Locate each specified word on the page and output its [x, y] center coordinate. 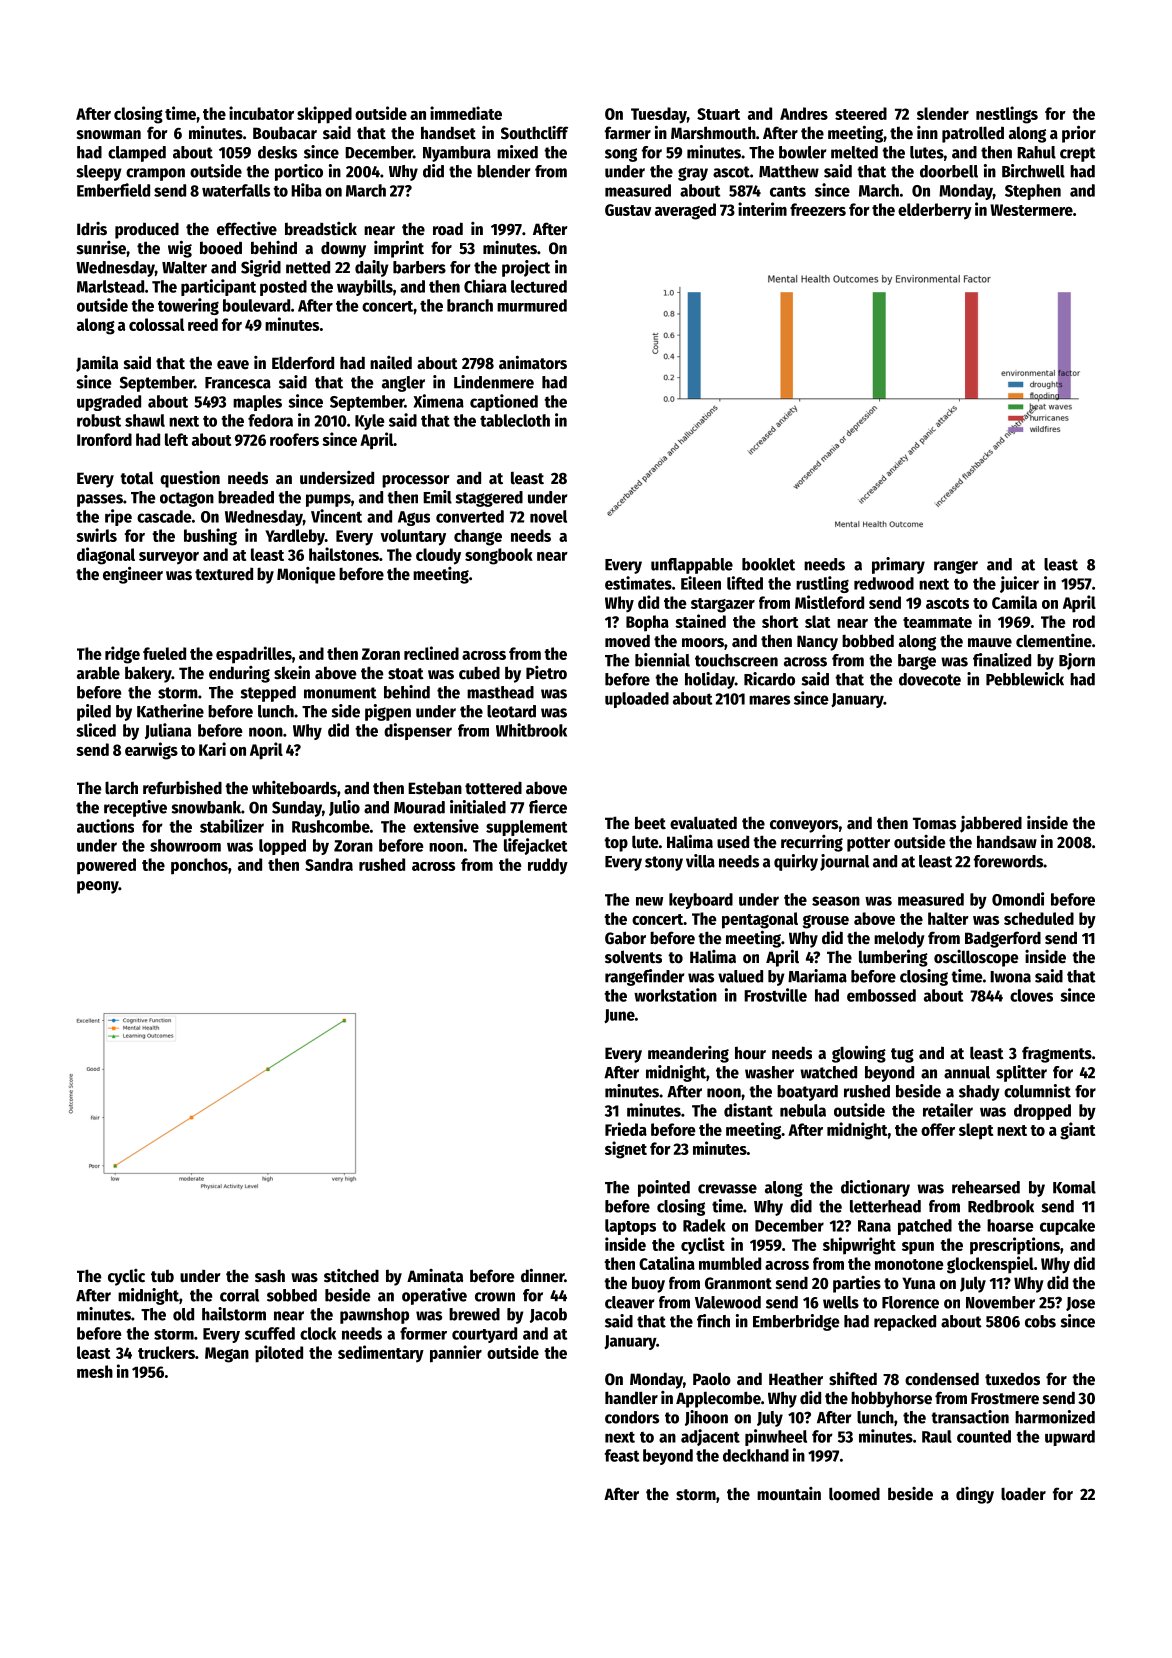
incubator [261, 113]
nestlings [1007, 115]
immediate [466, 113]
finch [713, 1321]
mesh [95, 1371]
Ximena [438, 401]
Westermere [1031, 210]
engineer [133, 575]
